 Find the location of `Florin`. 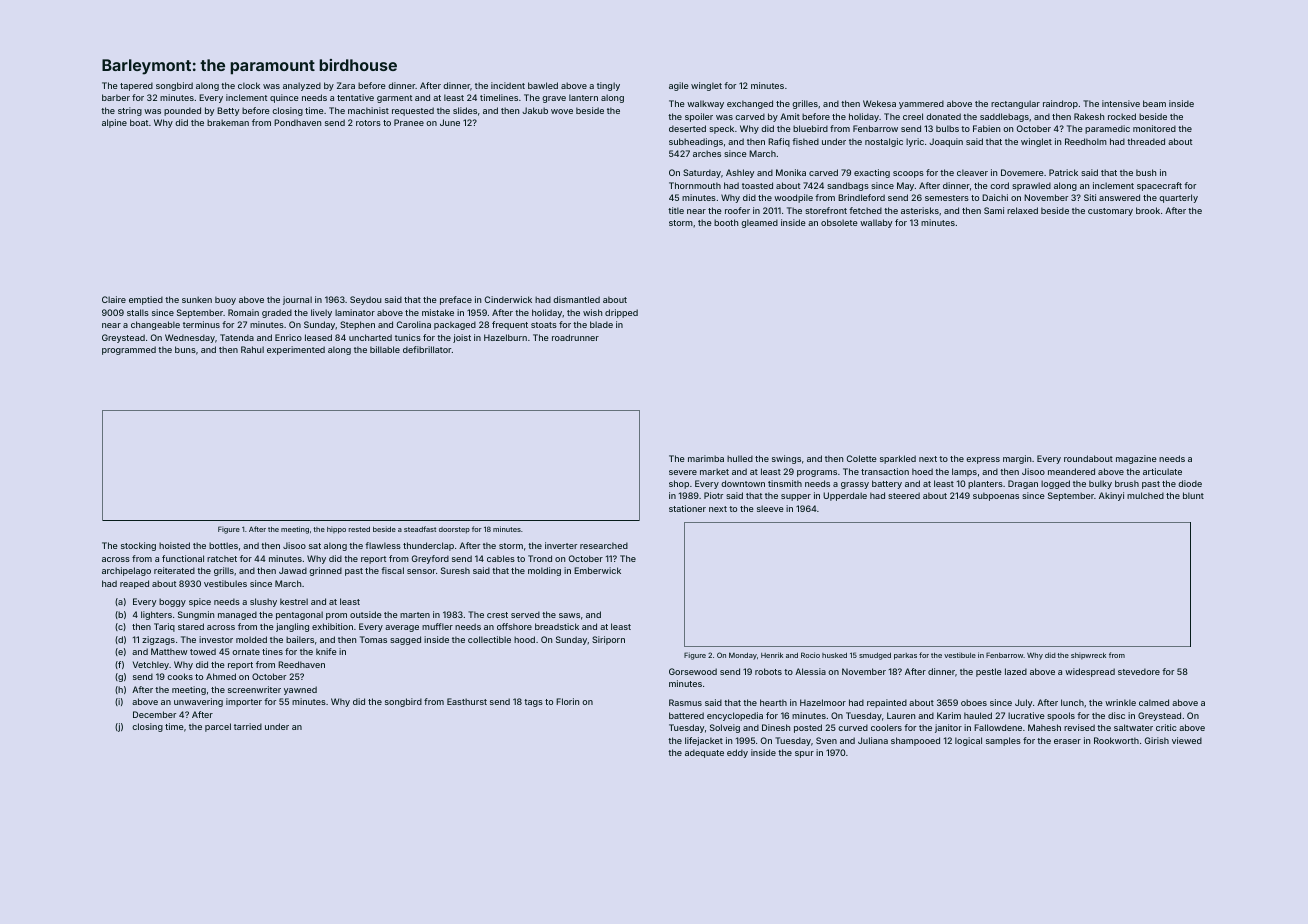

Florin is located at coordinates (567, 701).
